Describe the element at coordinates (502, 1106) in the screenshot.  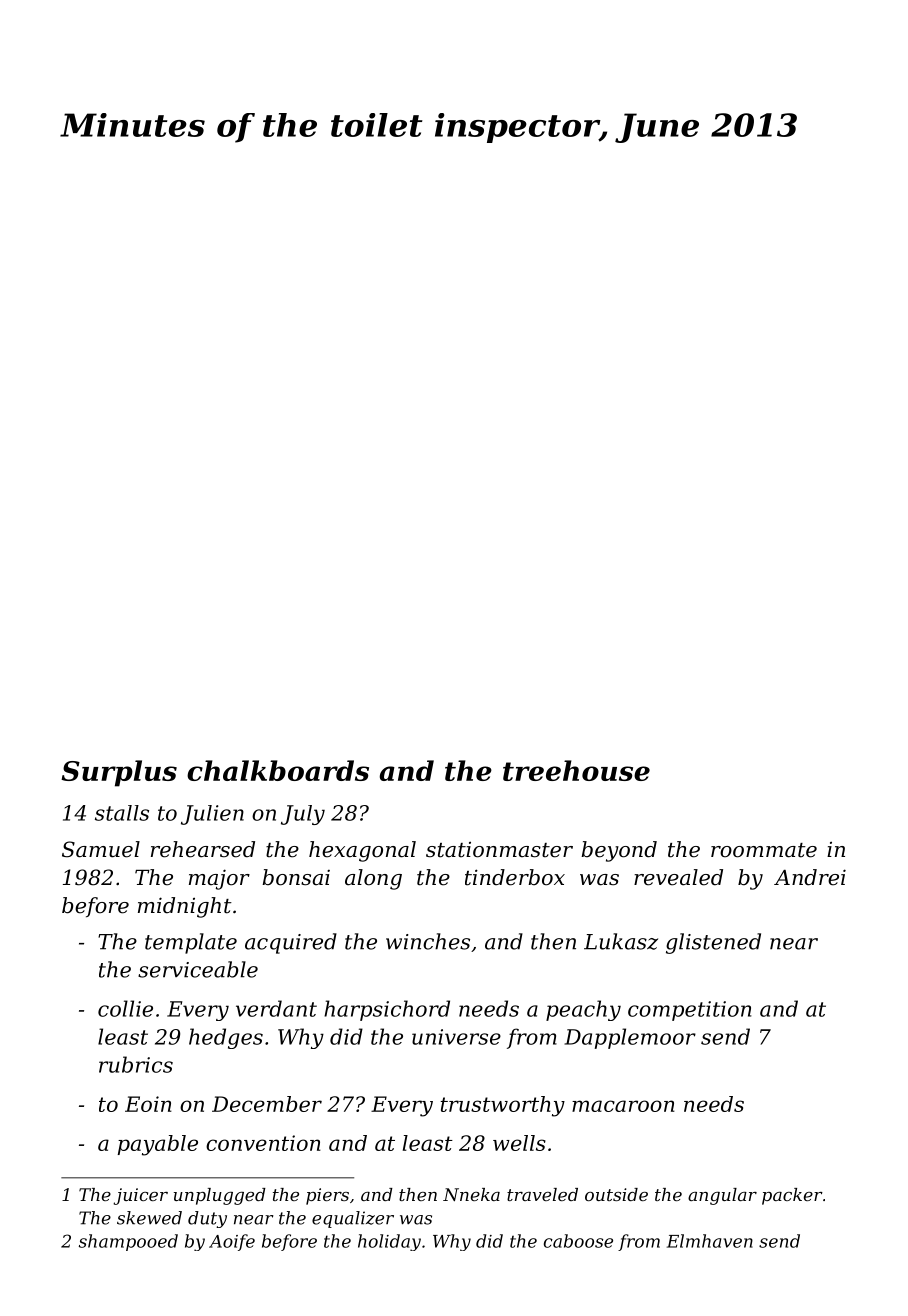
I see `trustworthy` at that location.
